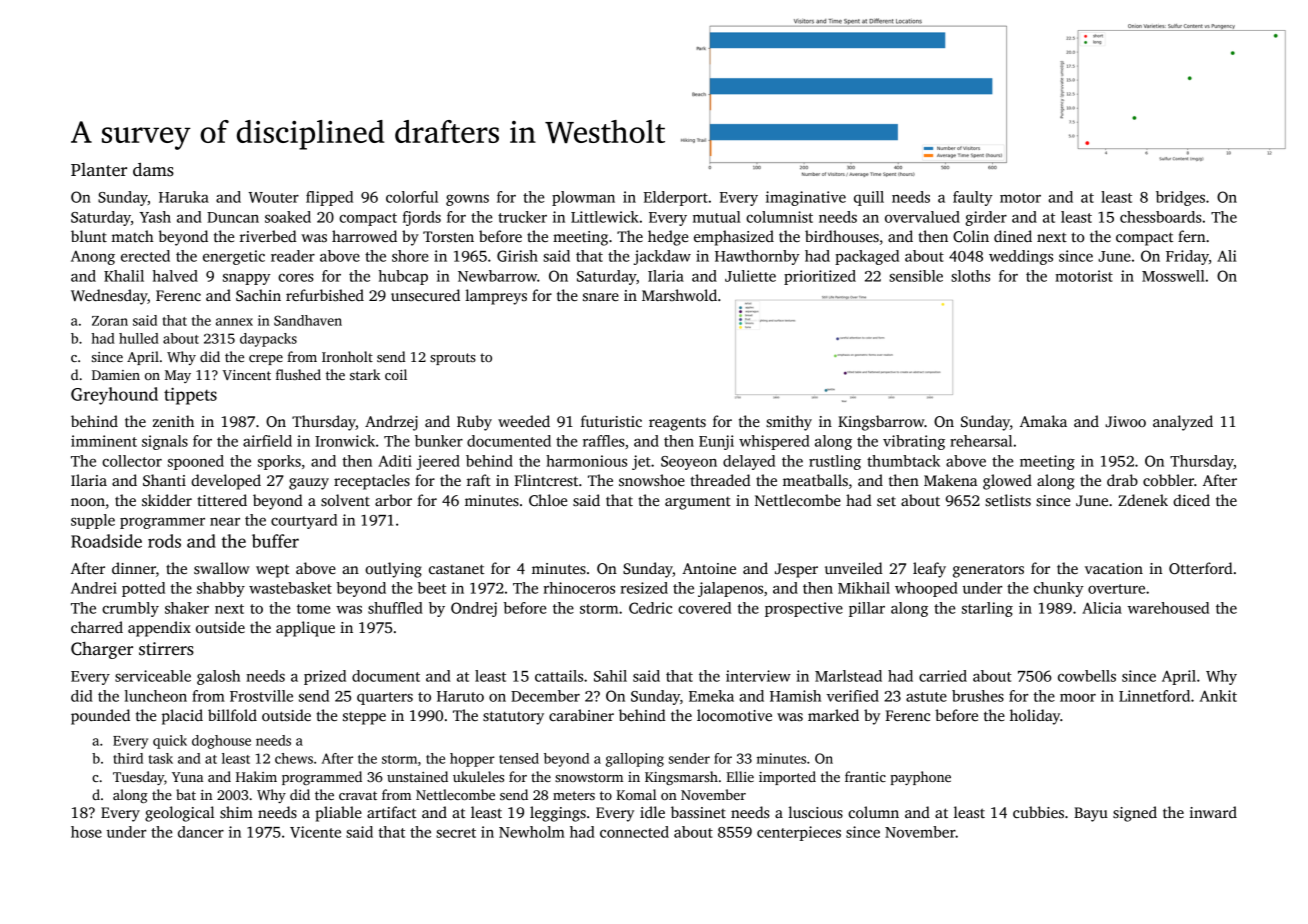 The height and width of the screenshot is (924, 1308). Describe the element at coordinates (153, 170) in the screenshot. I see `dams` at that location.
